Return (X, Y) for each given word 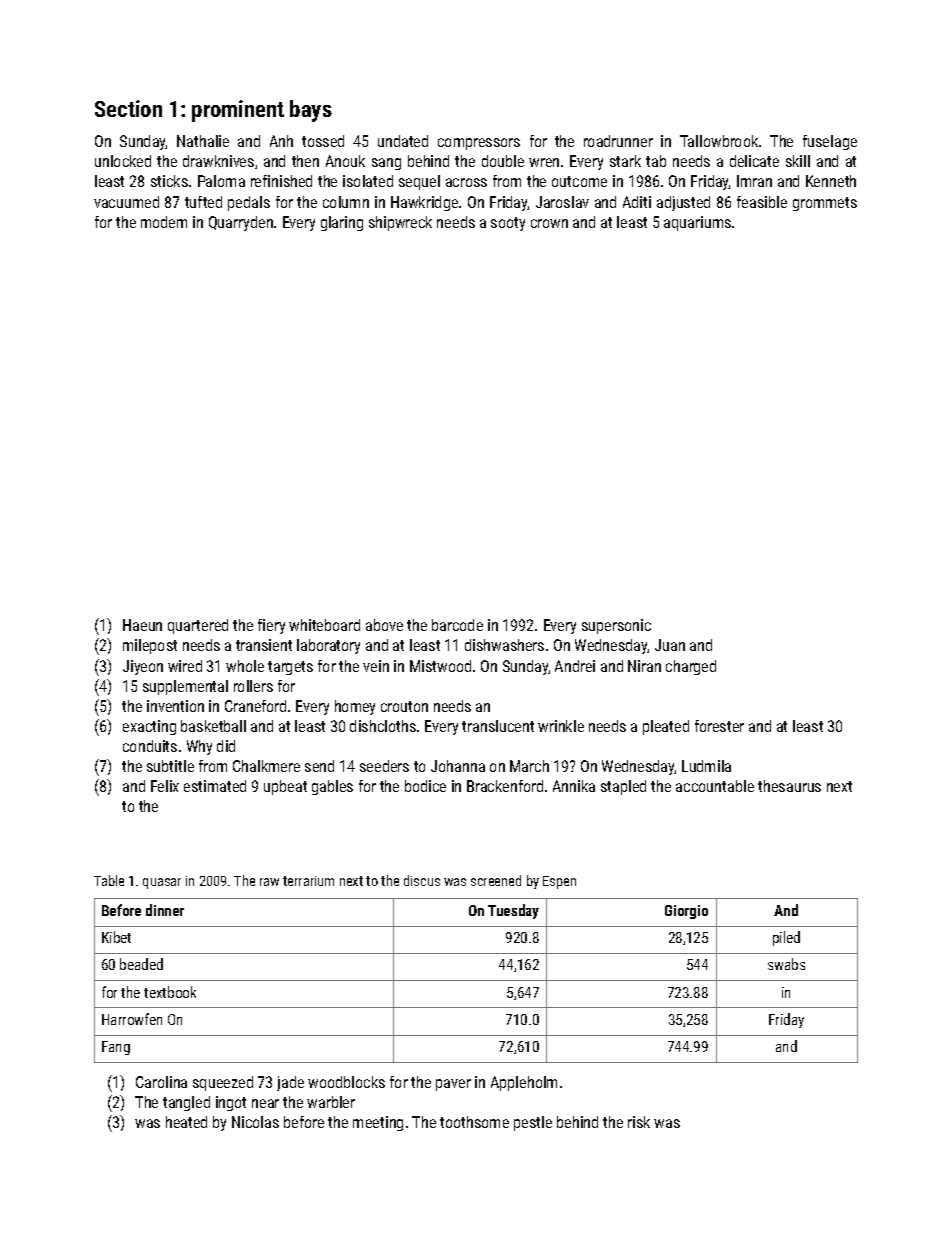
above (384, 625)
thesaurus (789, 786)
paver (453, 1085)
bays (311, 111)
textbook (170, 992)
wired (185, 666)
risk (639, 1122)
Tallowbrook (719, 141)
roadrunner (618, 141)
